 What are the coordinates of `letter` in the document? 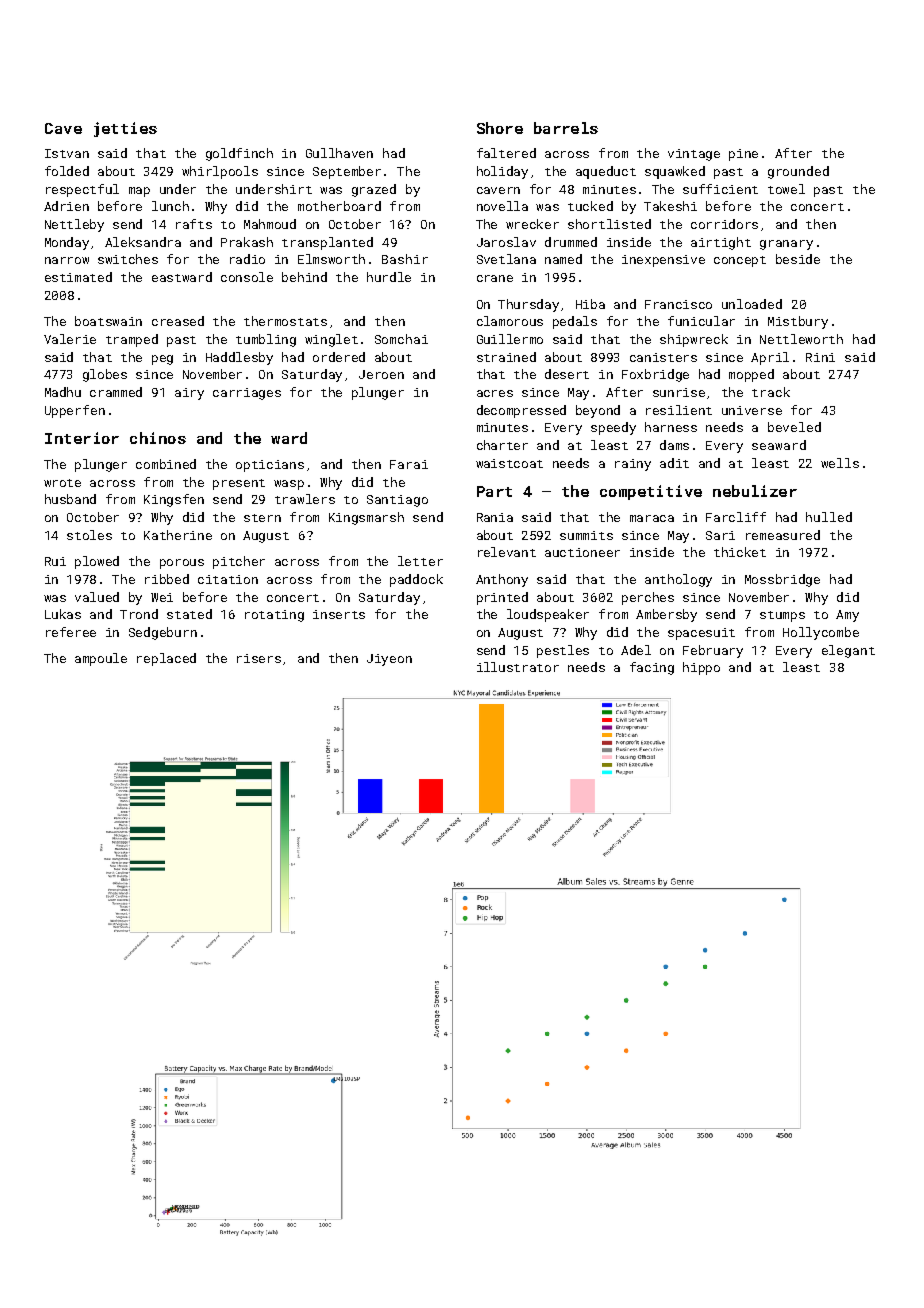 It's located at (420, 561).
